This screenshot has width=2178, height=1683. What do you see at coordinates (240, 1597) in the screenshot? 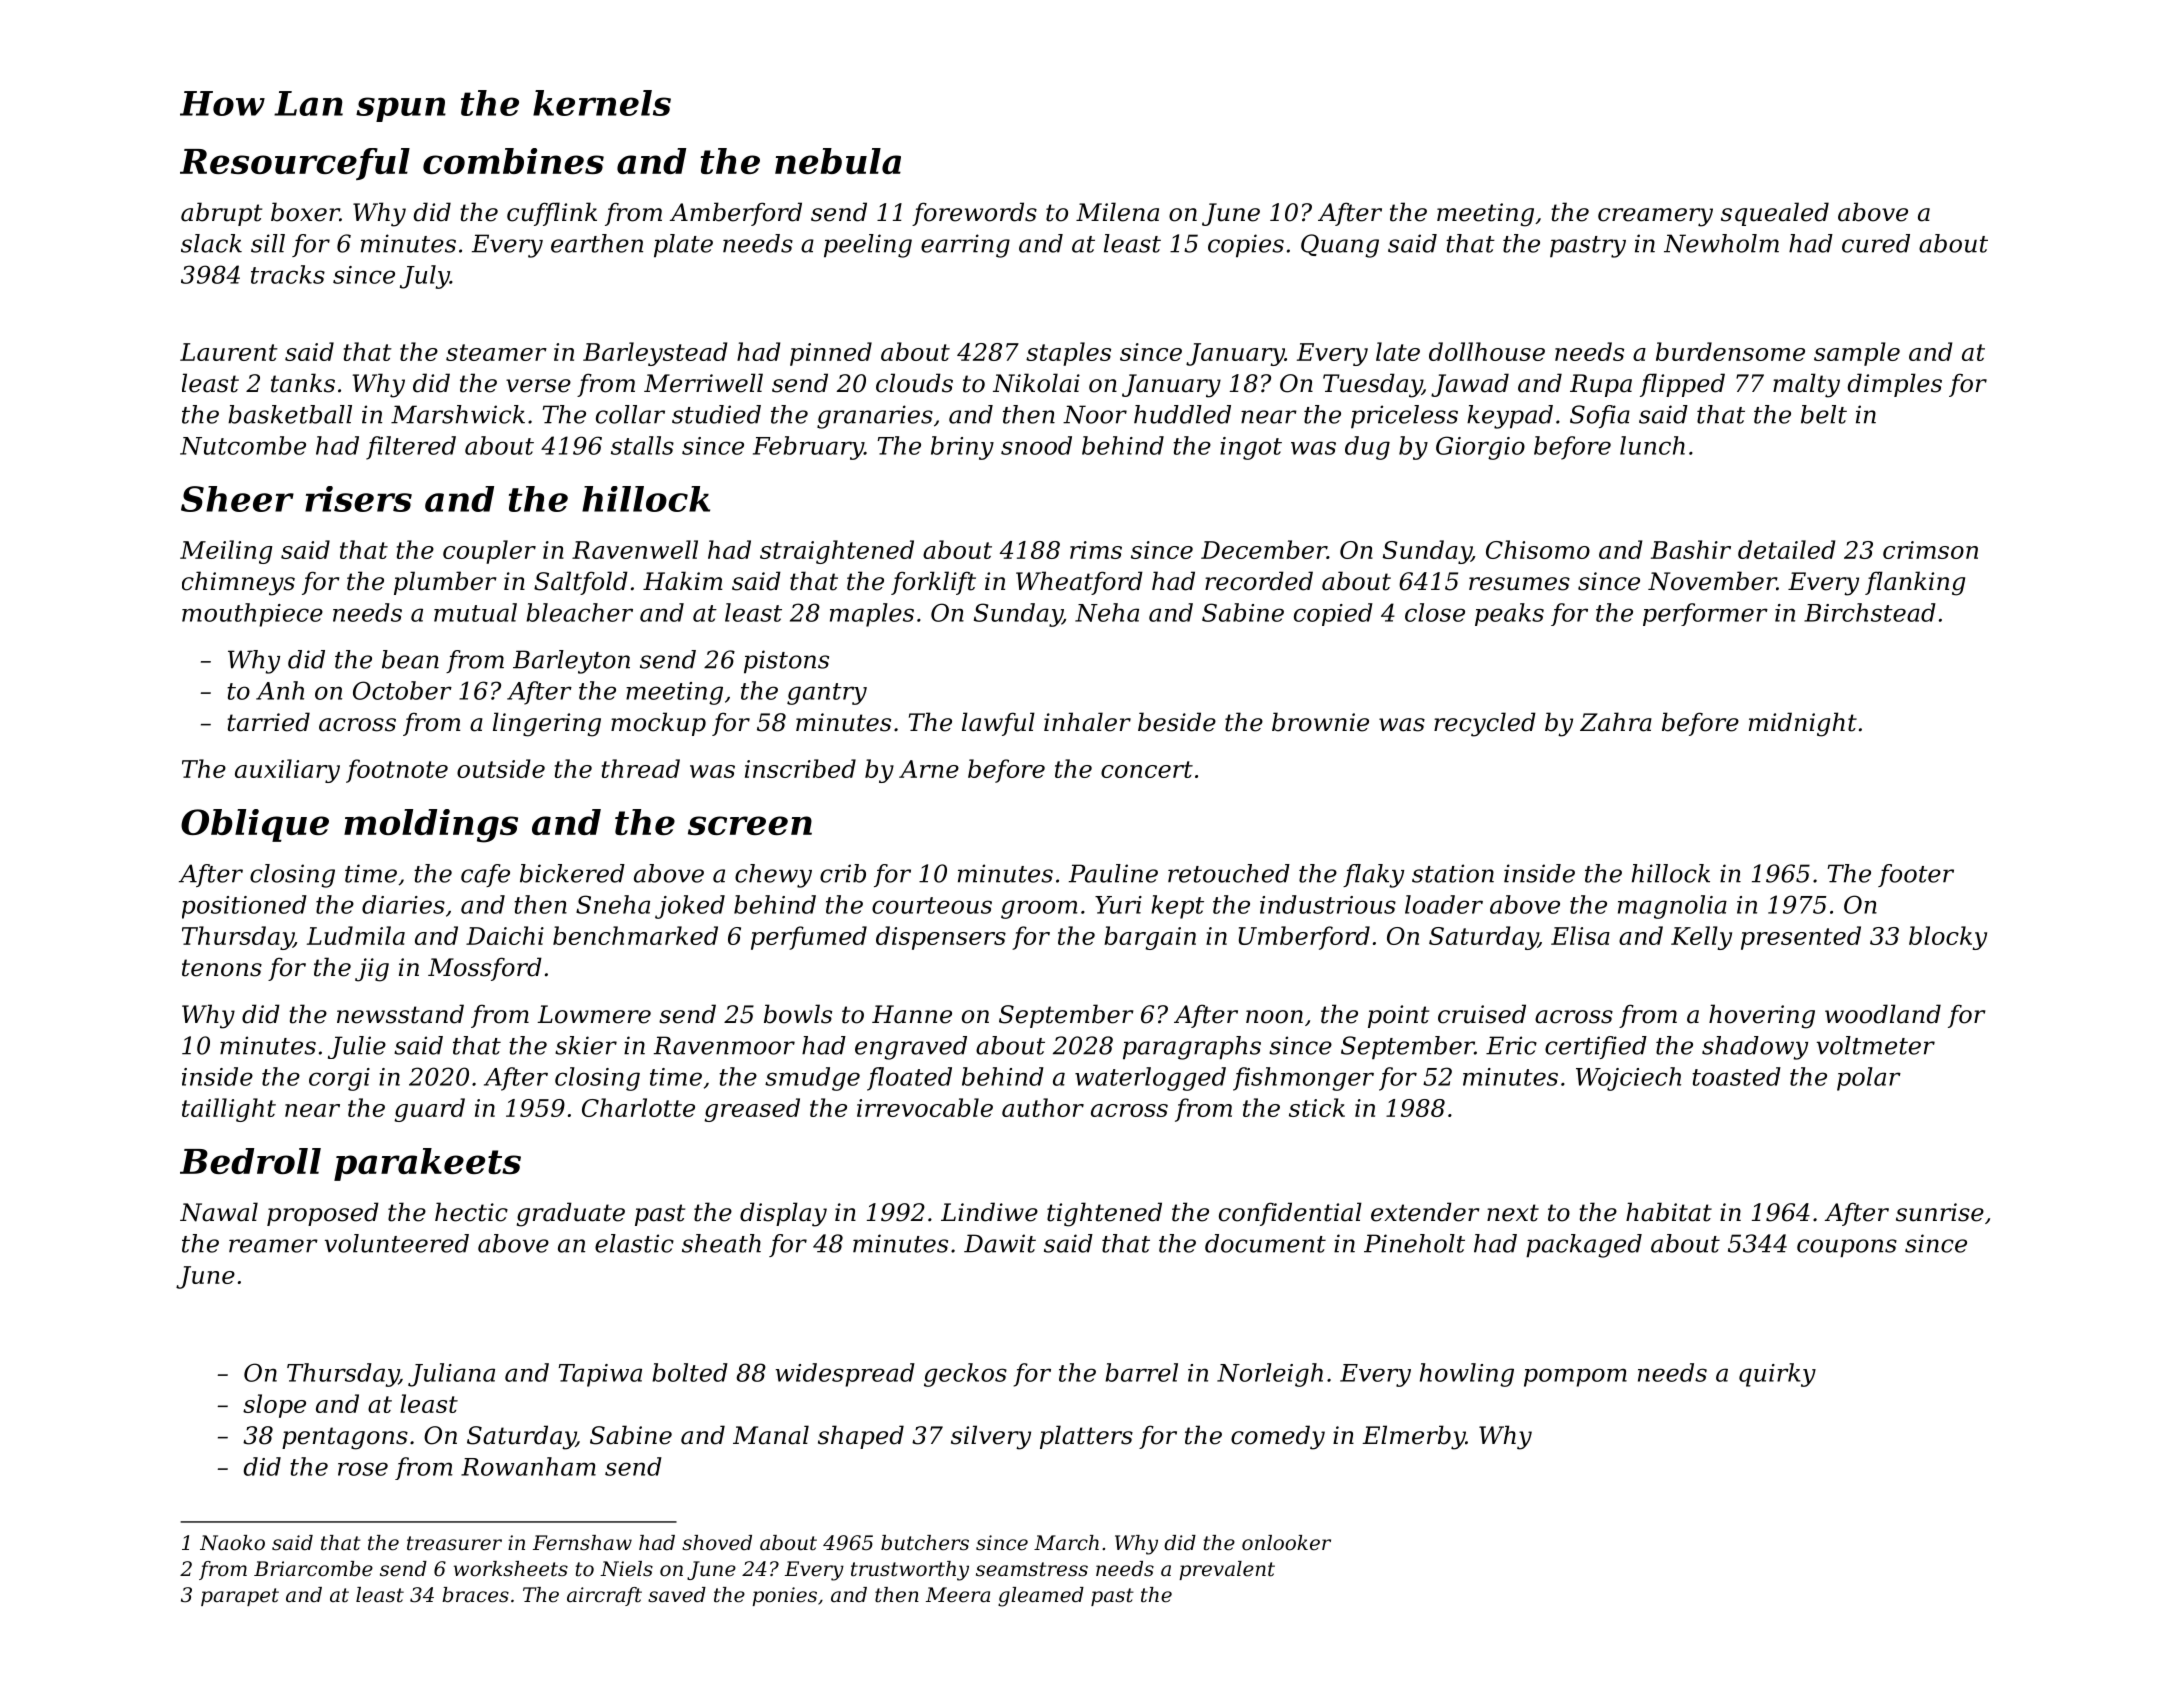
I see `parapet` at bounding box center [240, 1597].
